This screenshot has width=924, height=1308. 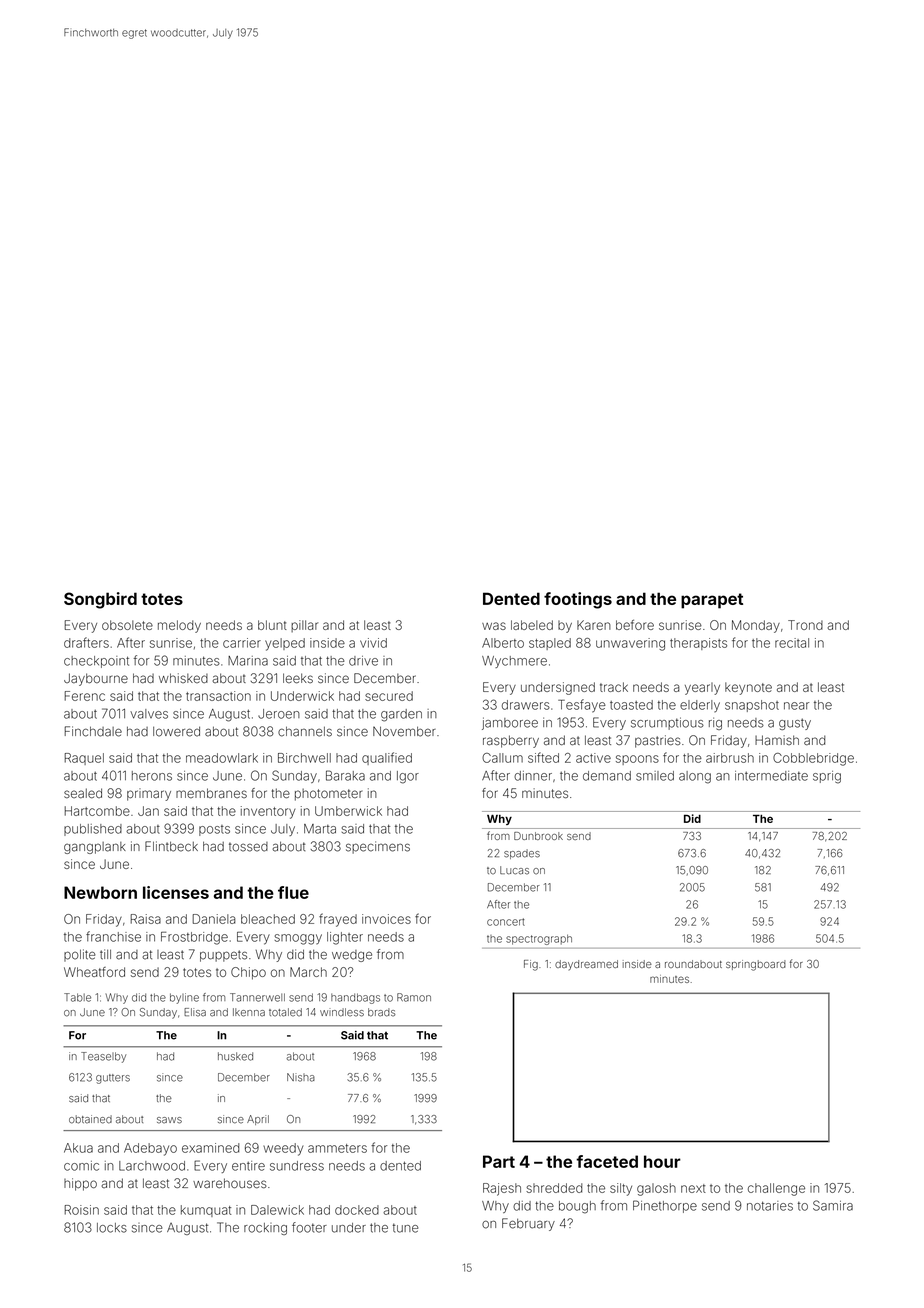 What do you see at coordinates (386, 919) in the screenshot?
I see `invoices` at bounding box center [386, 919].
